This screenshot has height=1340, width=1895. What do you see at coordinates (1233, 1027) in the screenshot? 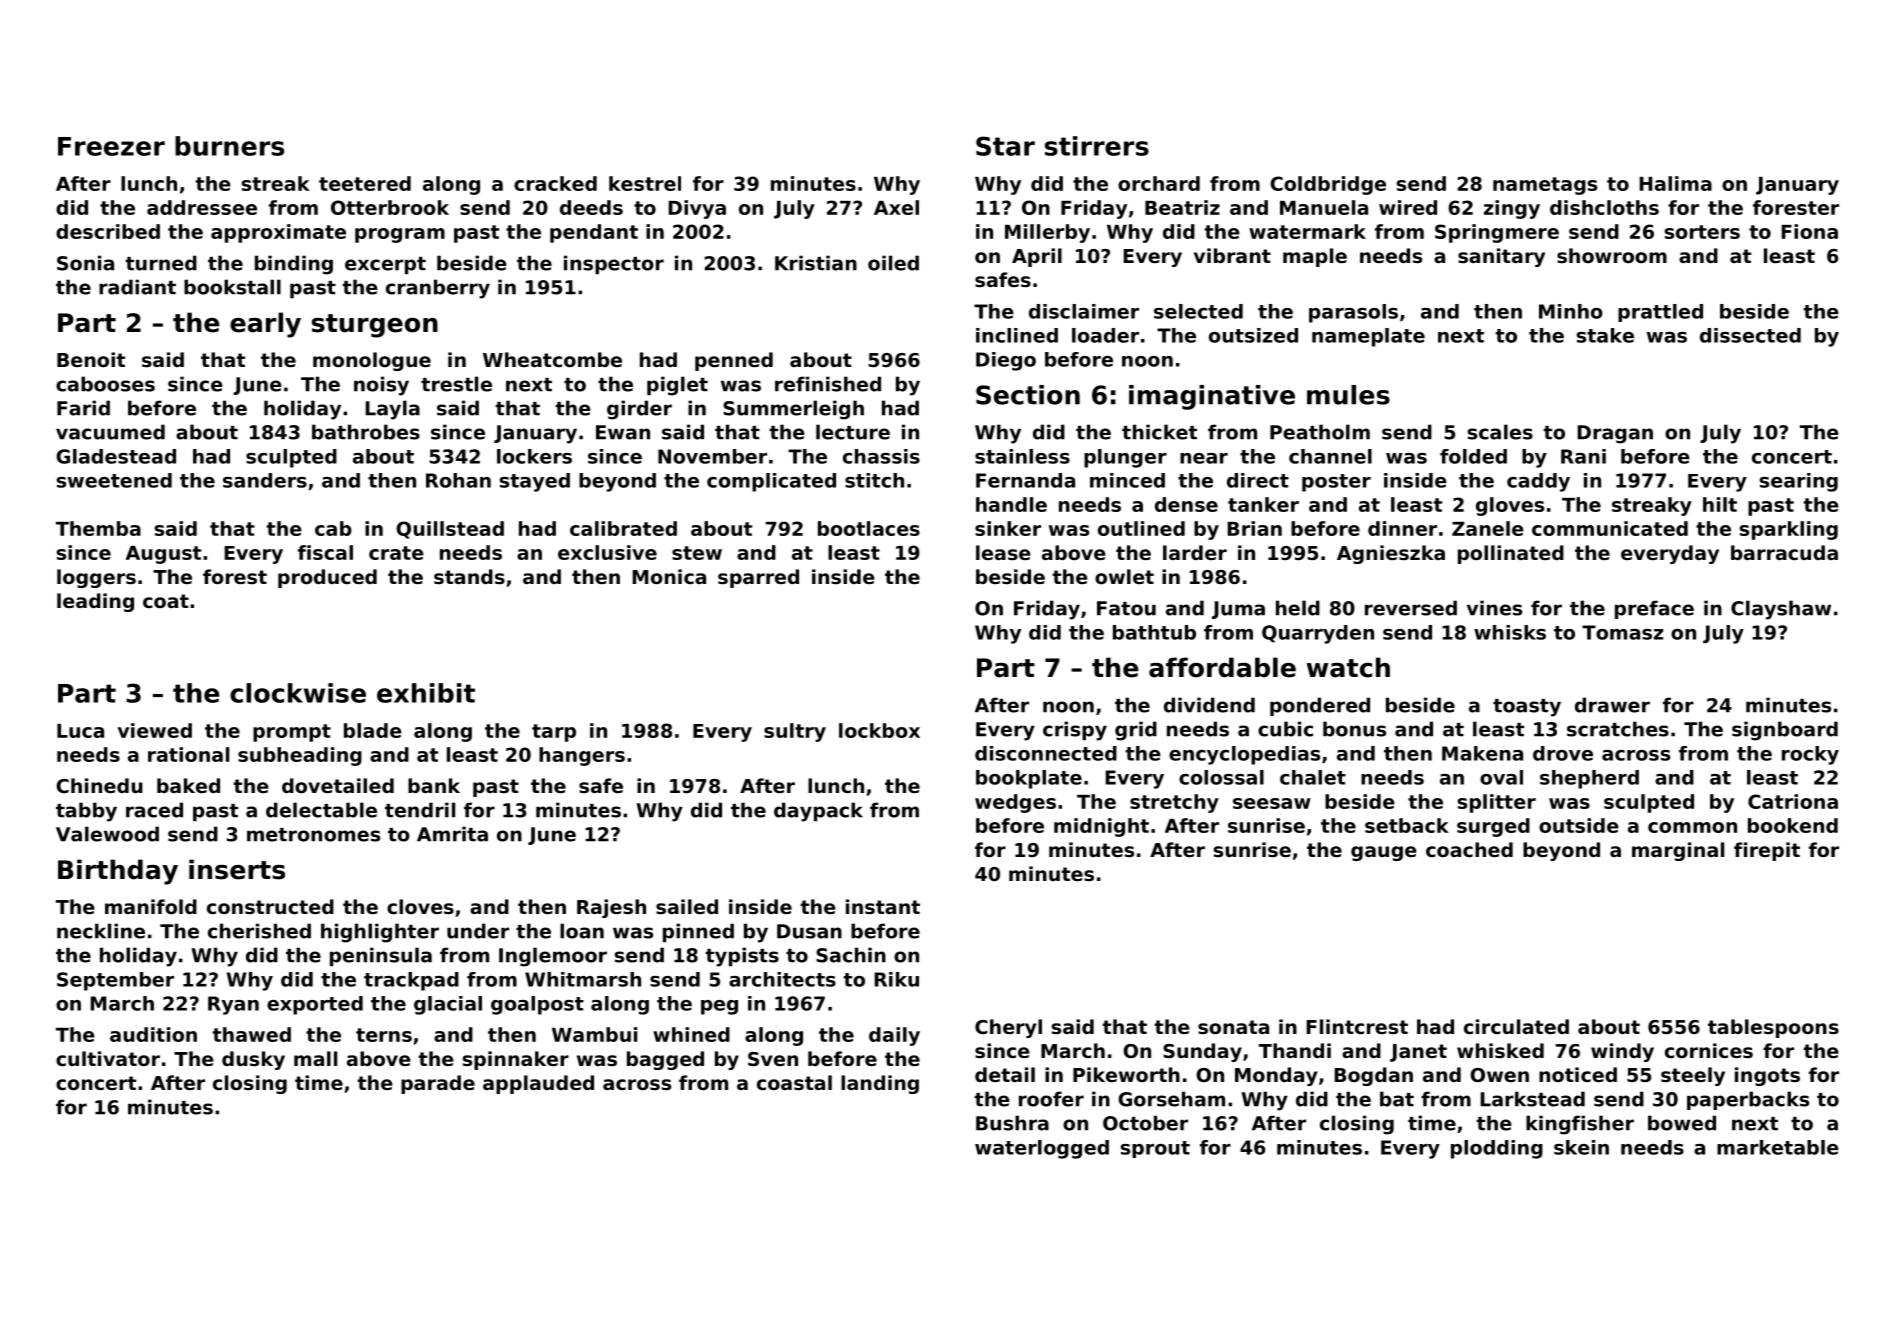
I see `sonata` at bounding box center [1233, 1027].
